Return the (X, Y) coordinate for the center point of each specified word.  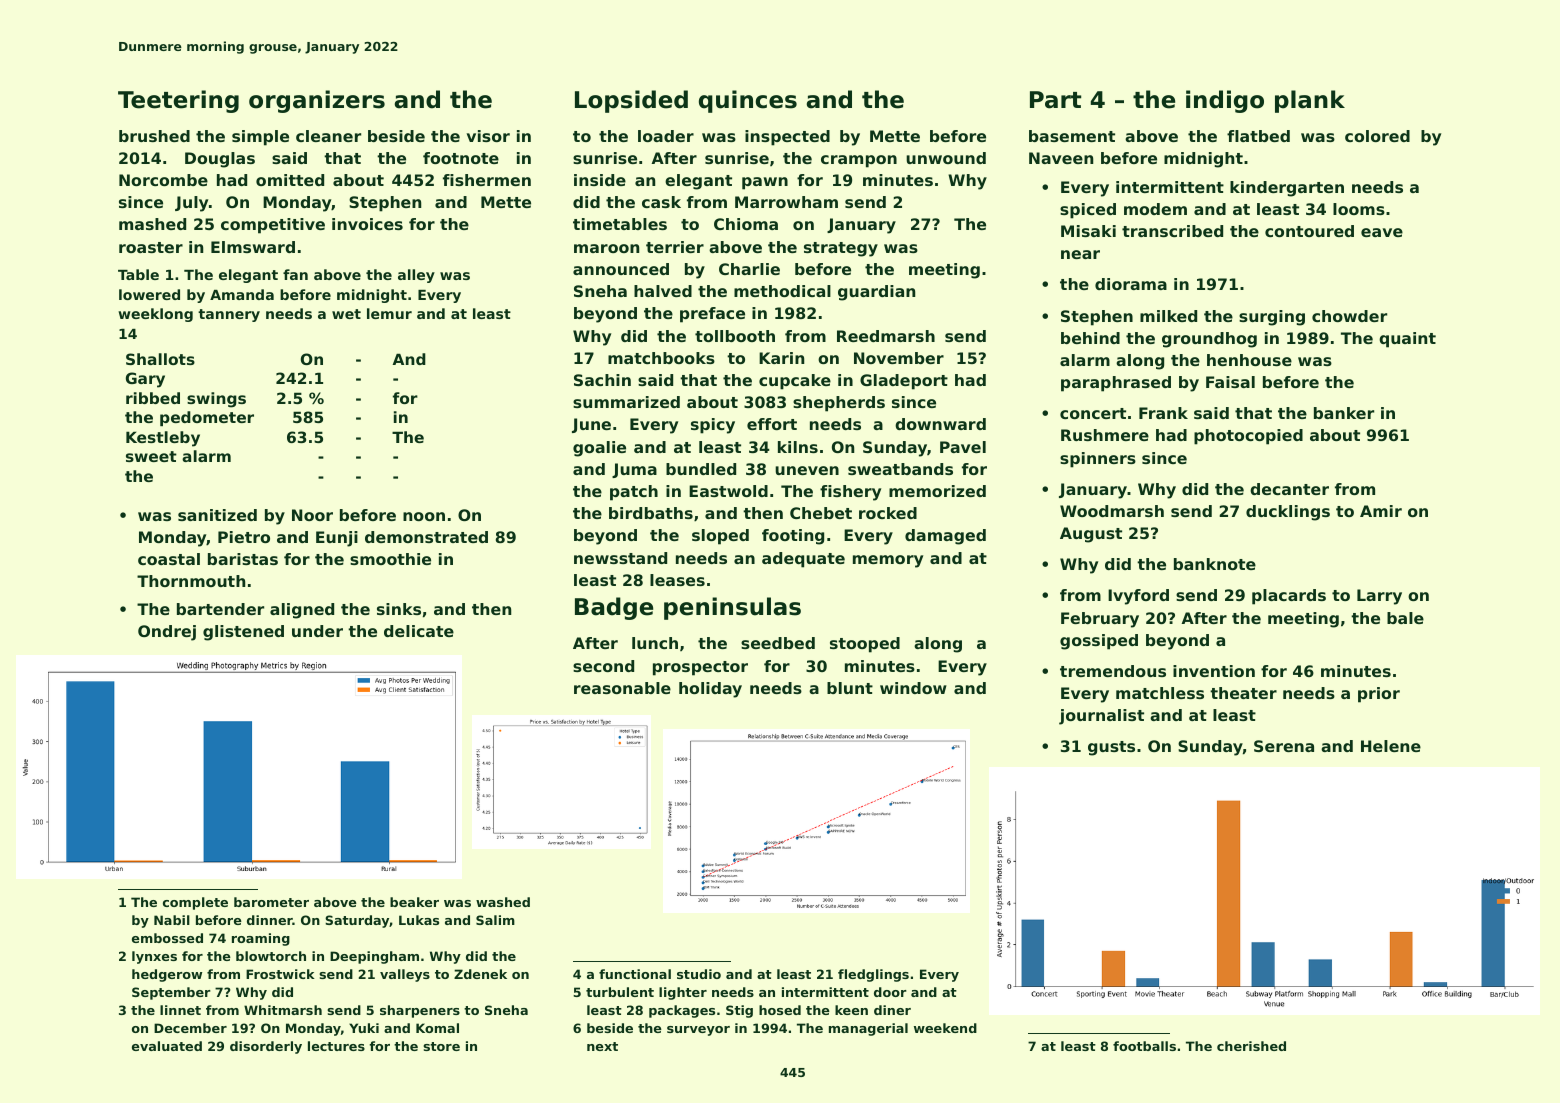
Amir (1381, 511)
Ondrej (167, 633)
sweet (151, 456)
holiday (710, 690)
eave (1382, 232)
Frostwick (280, 974)
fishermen (487, 180)
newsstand (620, 558)
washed (503, 902)
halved (663, 291)
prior (1379, 695)
